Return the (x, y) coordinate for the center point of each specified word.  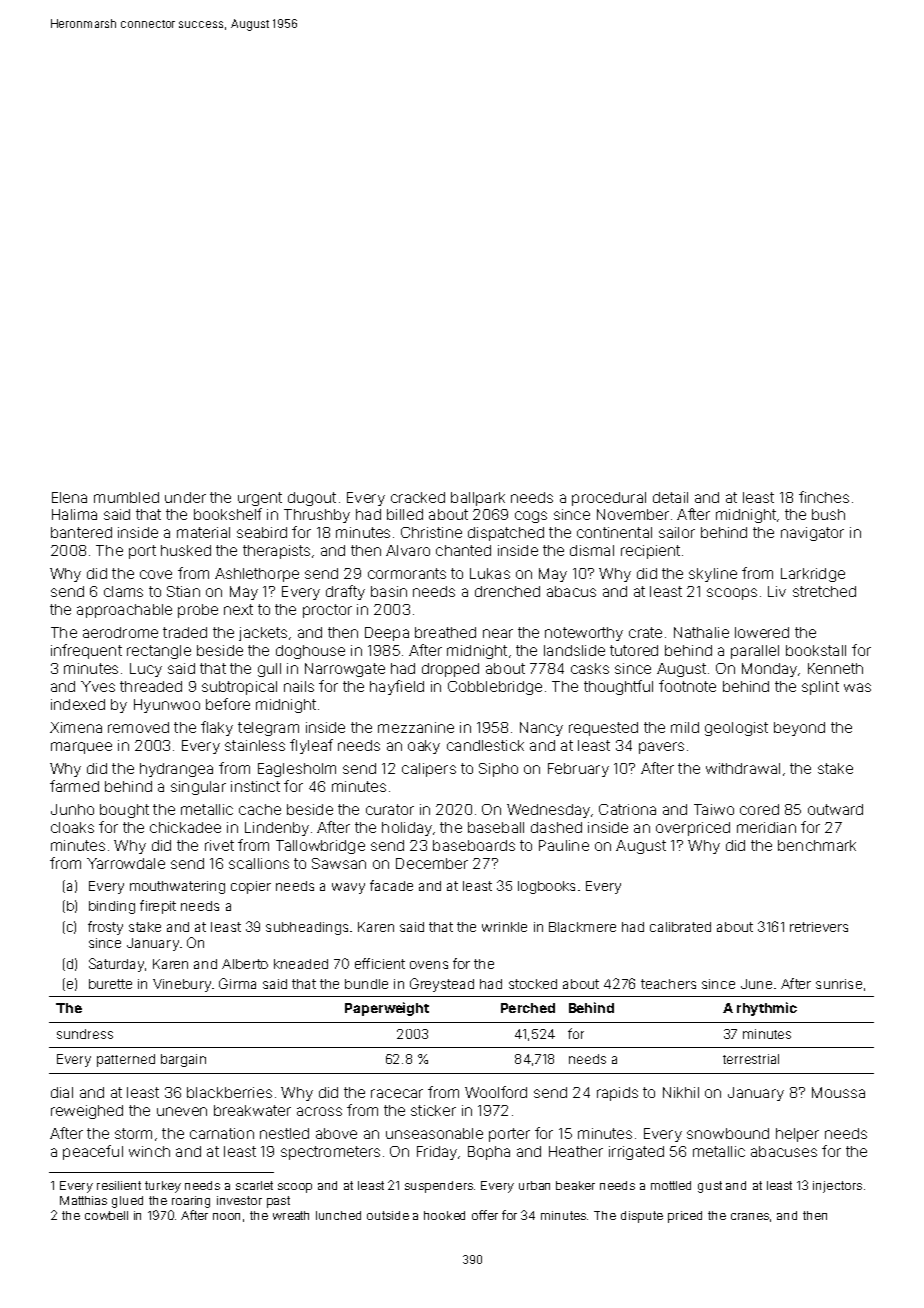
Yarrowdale (126, 863)
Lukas (490, 573)
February (578, 770)
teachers (668, 984)
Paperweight (387, 1009)
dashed (556, 827)
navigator (812, 534)
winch (149, 1151)
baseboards (474, 845)
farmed (74, 786)
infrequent (86, 651)
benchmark (817, 845)
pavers (661, 748)
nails (299, 686)
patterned (126, 1060)
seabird (262, 532)
